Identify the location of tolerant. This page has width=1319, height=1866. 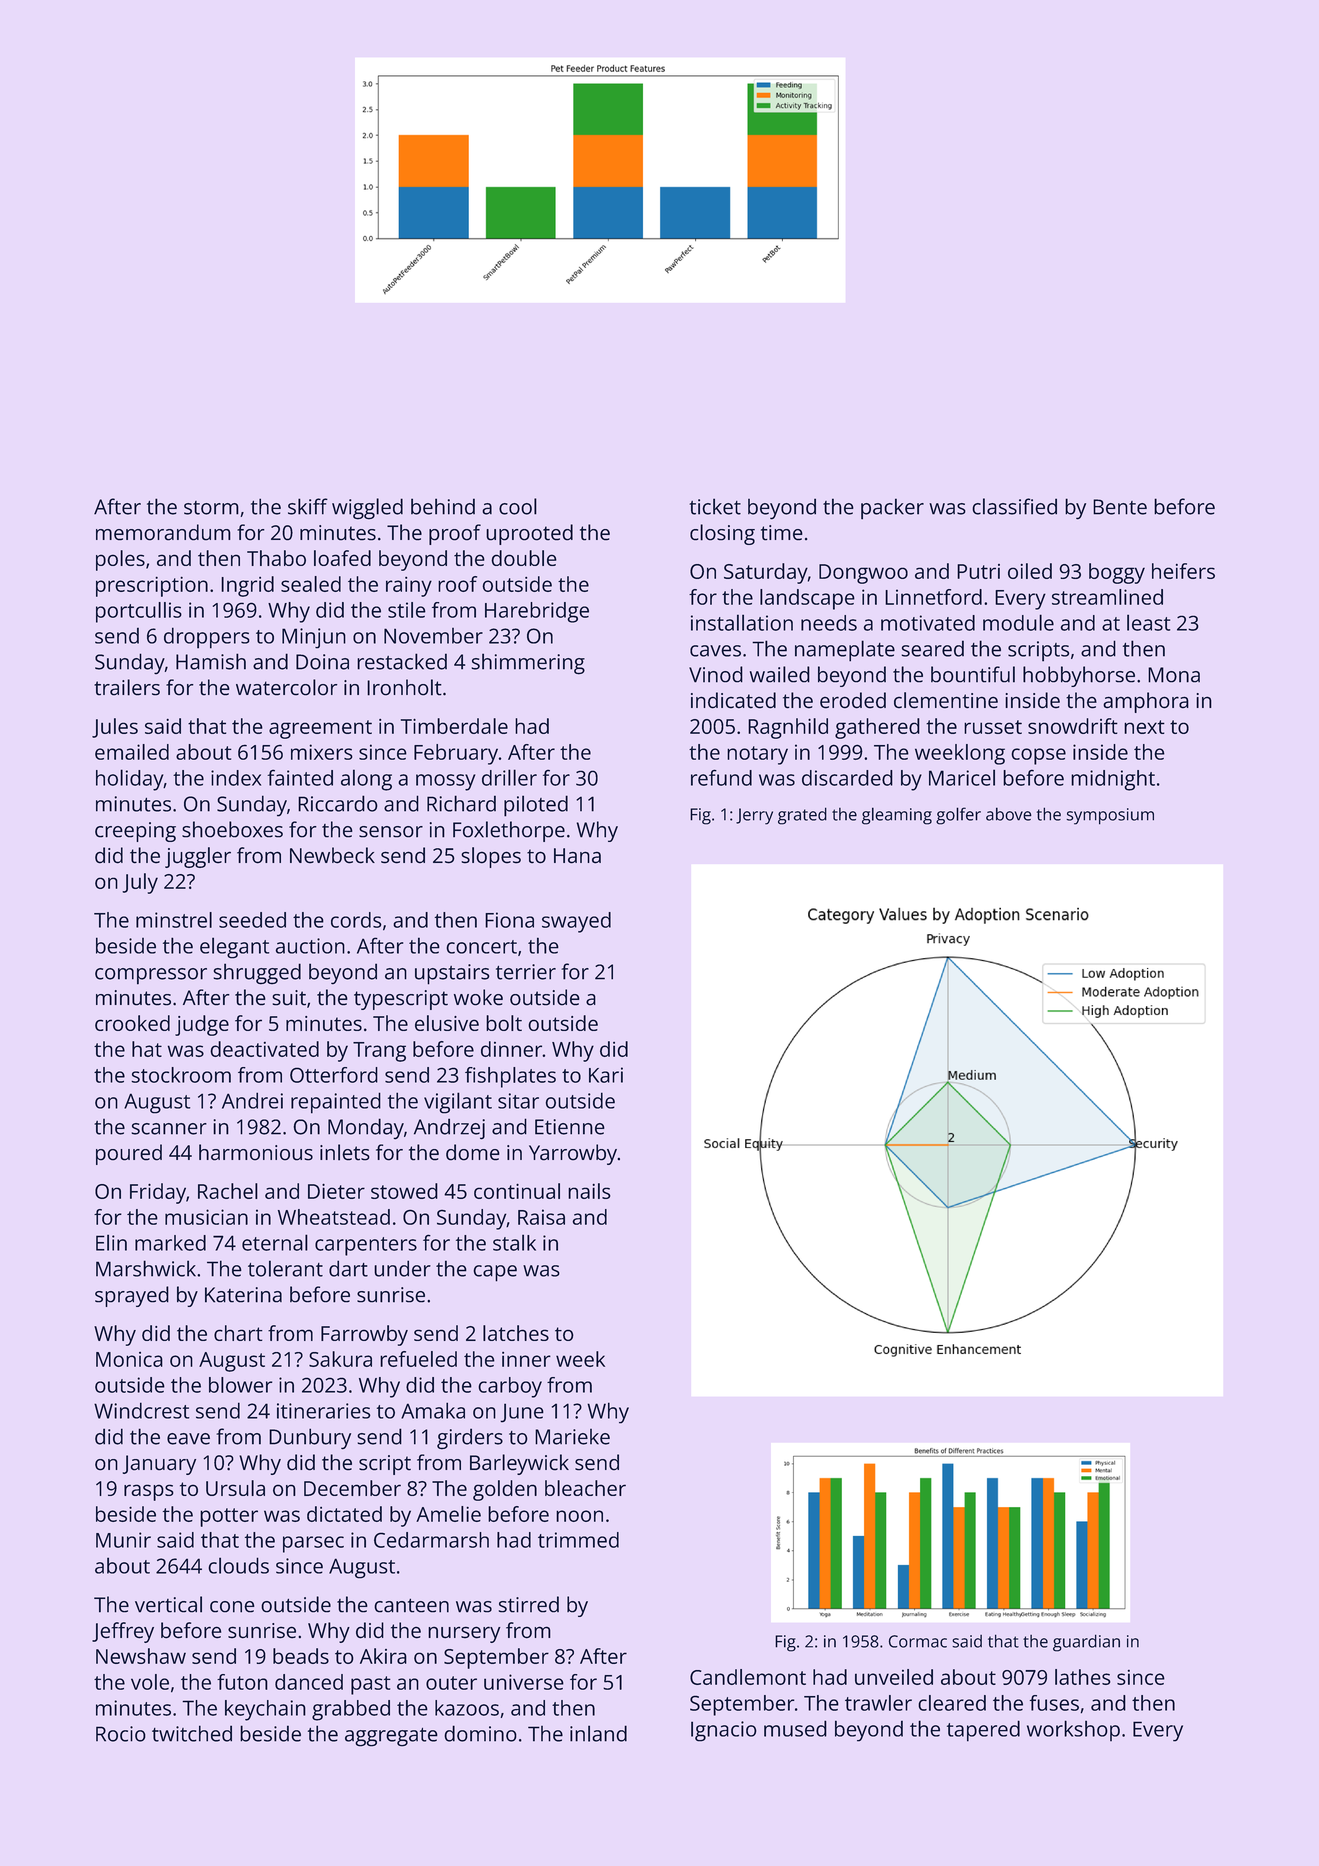
(285, 1268).
